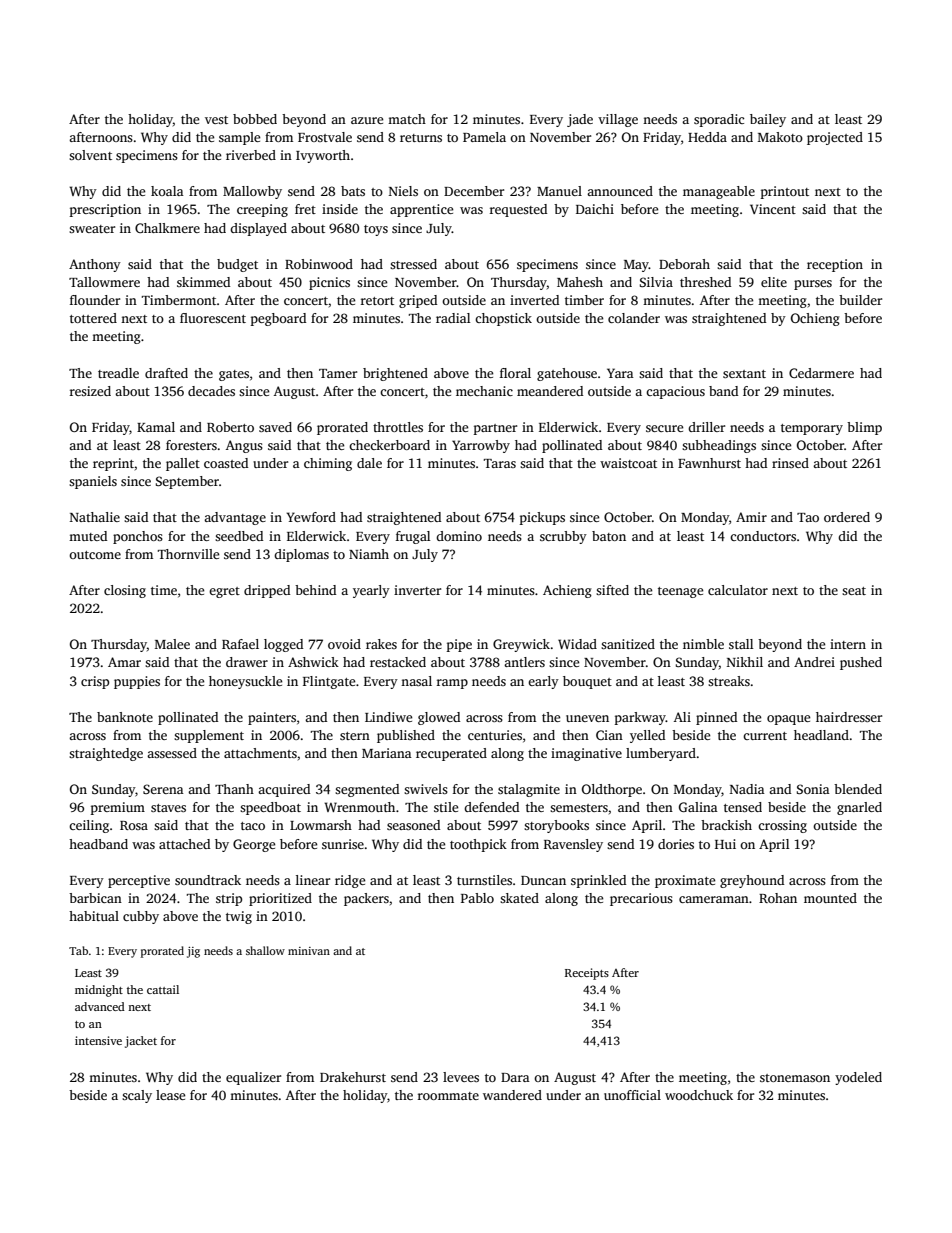 The width and height of the screenshot is (952, 1233). What do you see at coordinates (477, 898) in the screenshot?
I see `Pablo` at bounding box center [477, 898].
